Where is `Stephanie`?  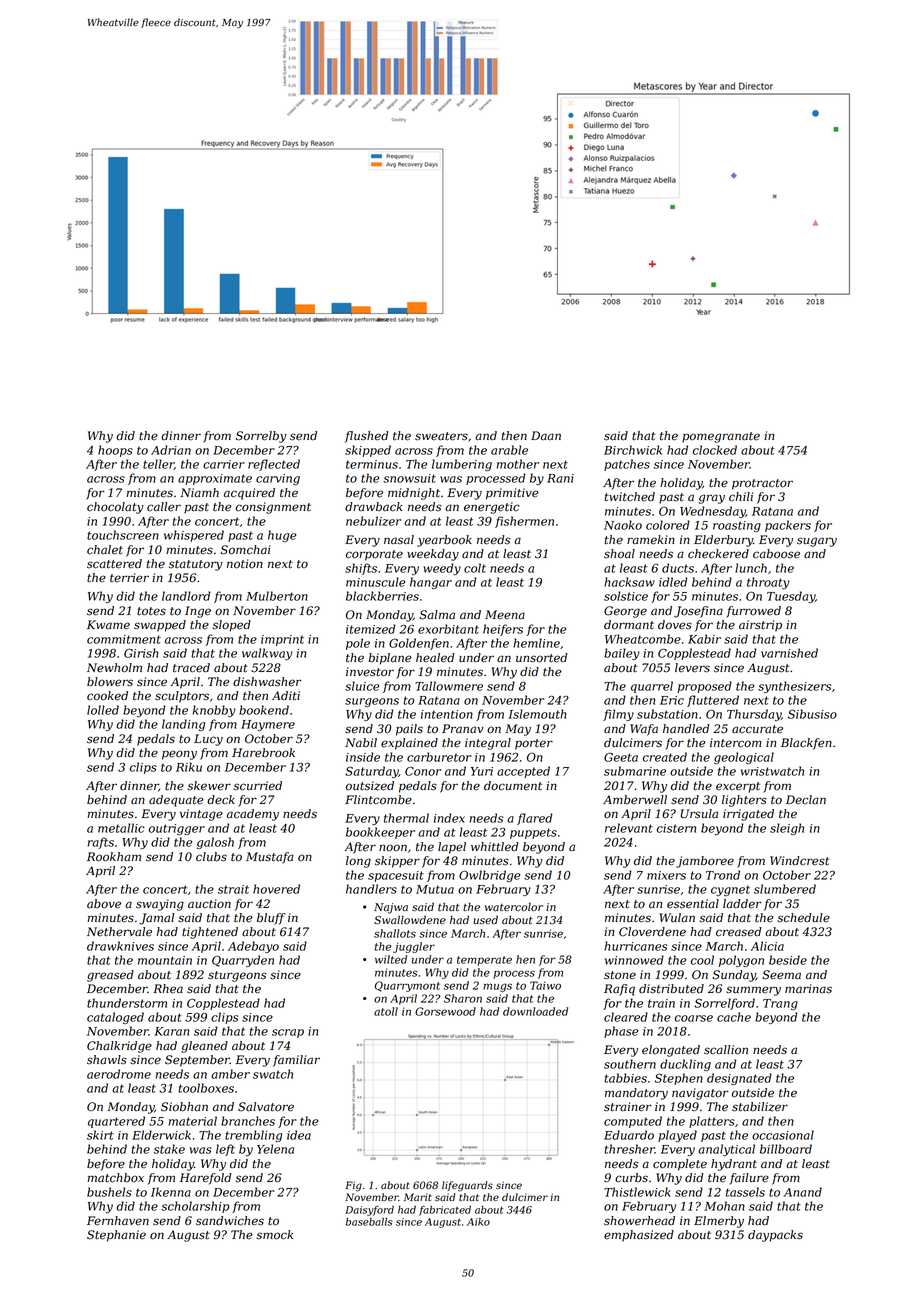
Stephanie is located at coordinates (116, 1236).
